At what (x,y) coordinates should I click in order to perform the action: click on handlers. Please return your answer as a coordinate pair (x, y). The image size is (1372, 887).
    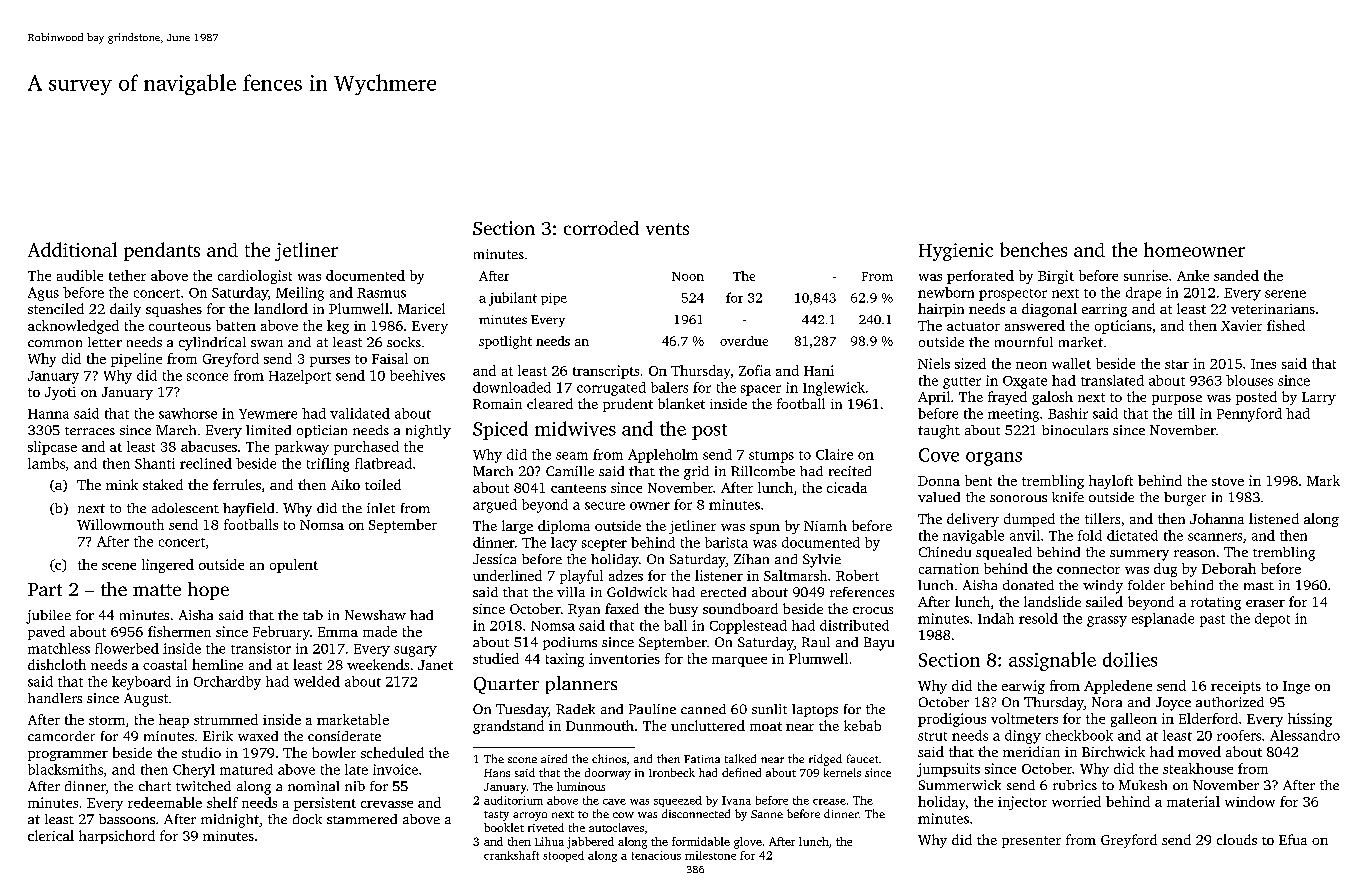
    Looking at the image, I should click on (55, 698).
